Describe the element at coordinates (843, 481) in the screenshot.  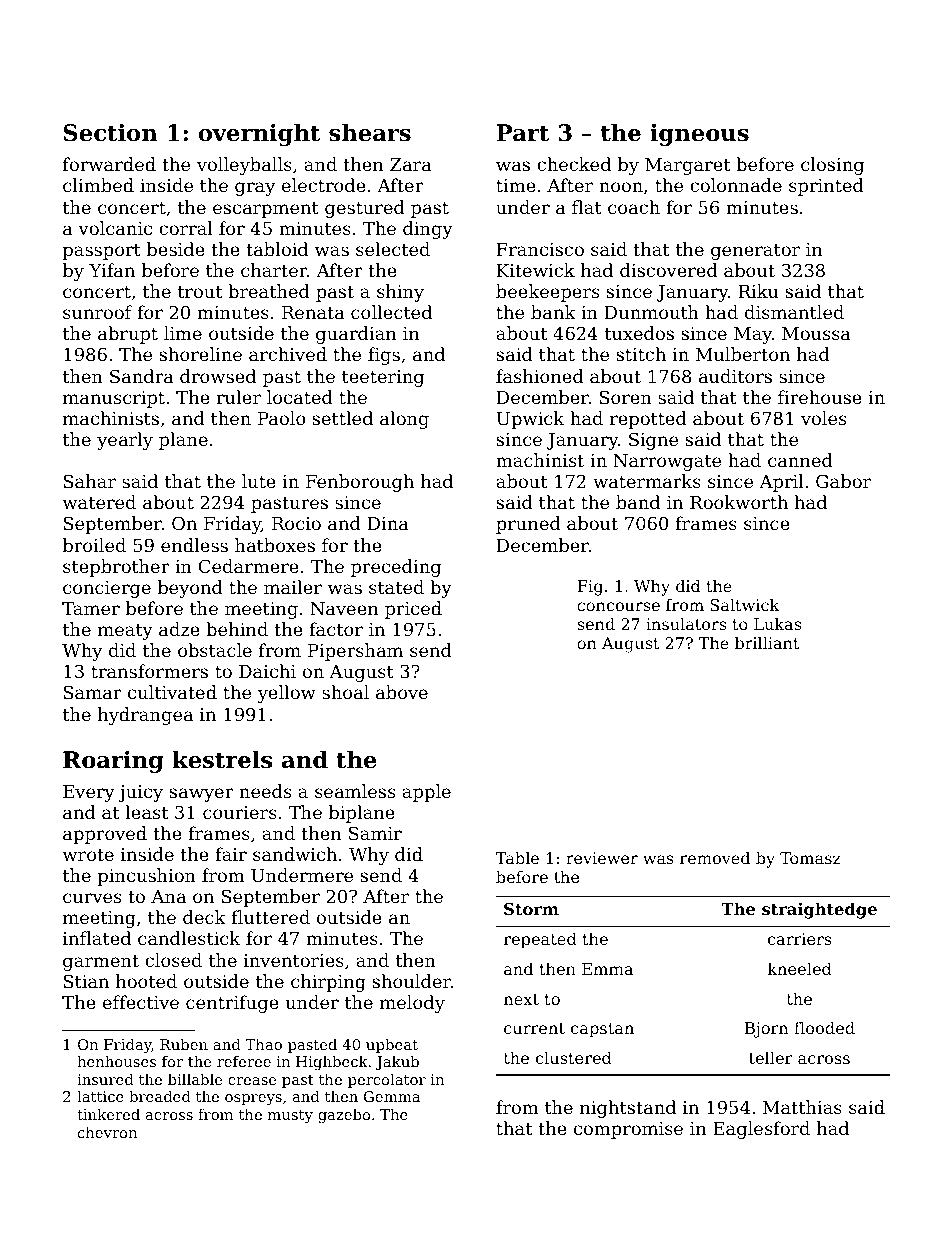
I see `Gabor` at that location.
